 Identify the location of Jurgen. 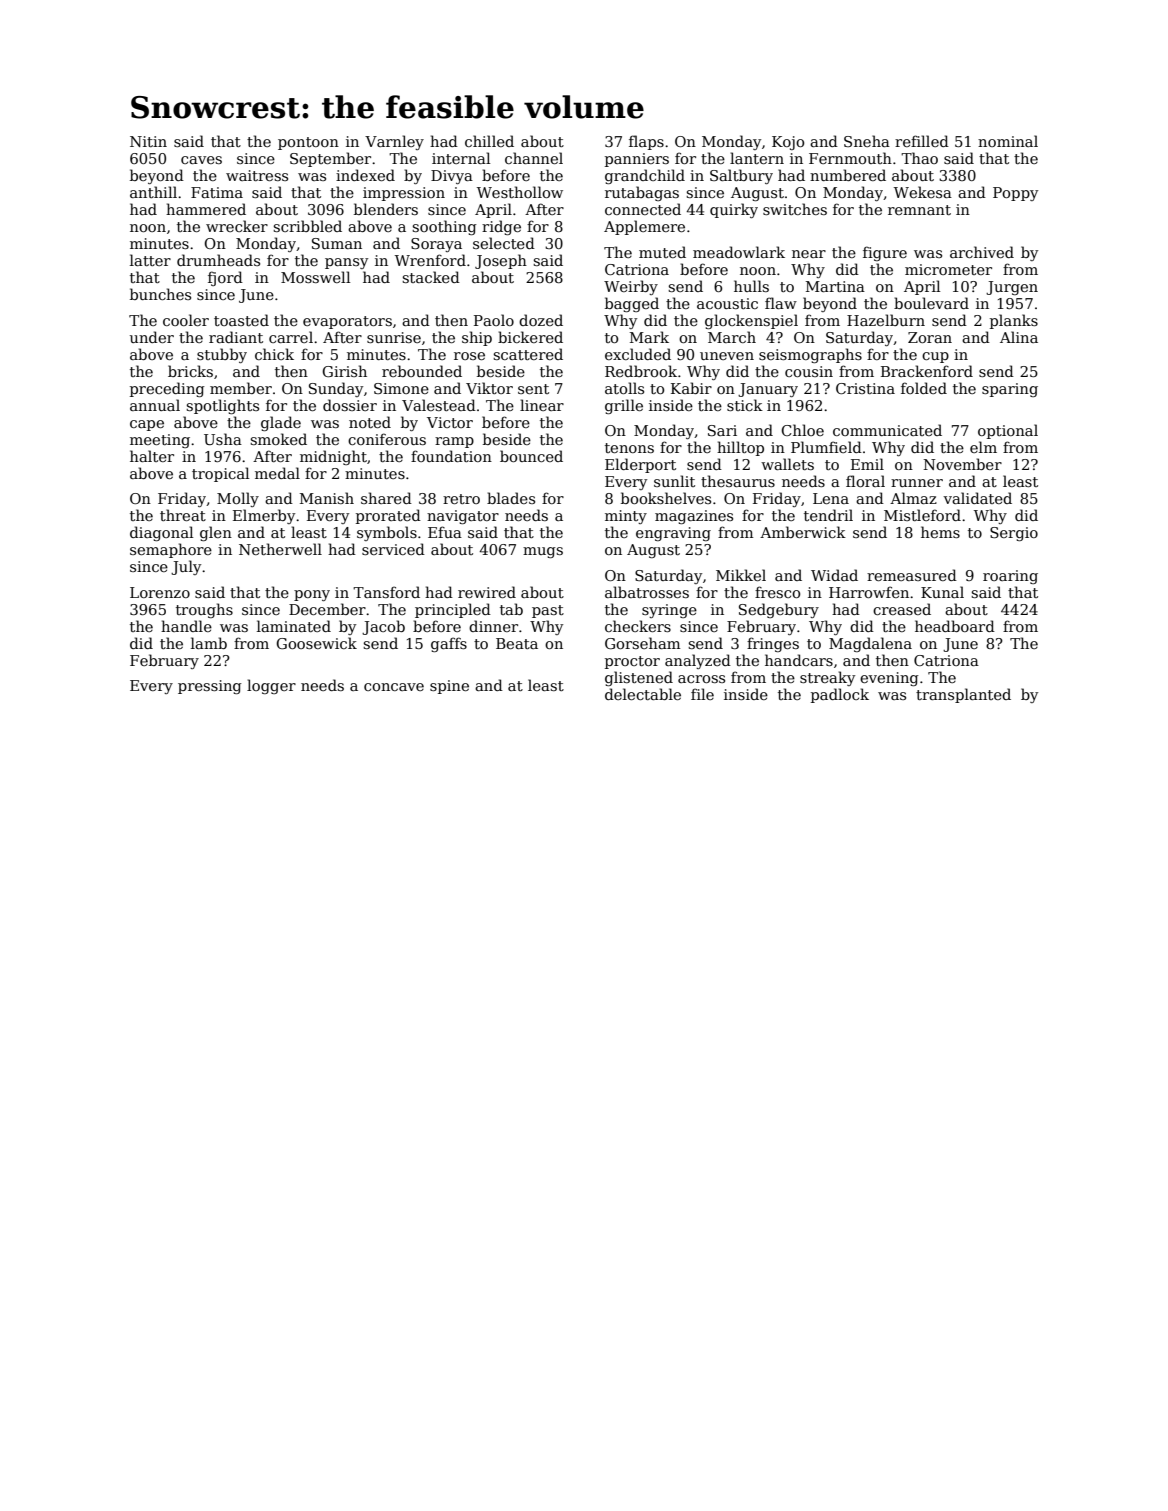
(1012, 288).
